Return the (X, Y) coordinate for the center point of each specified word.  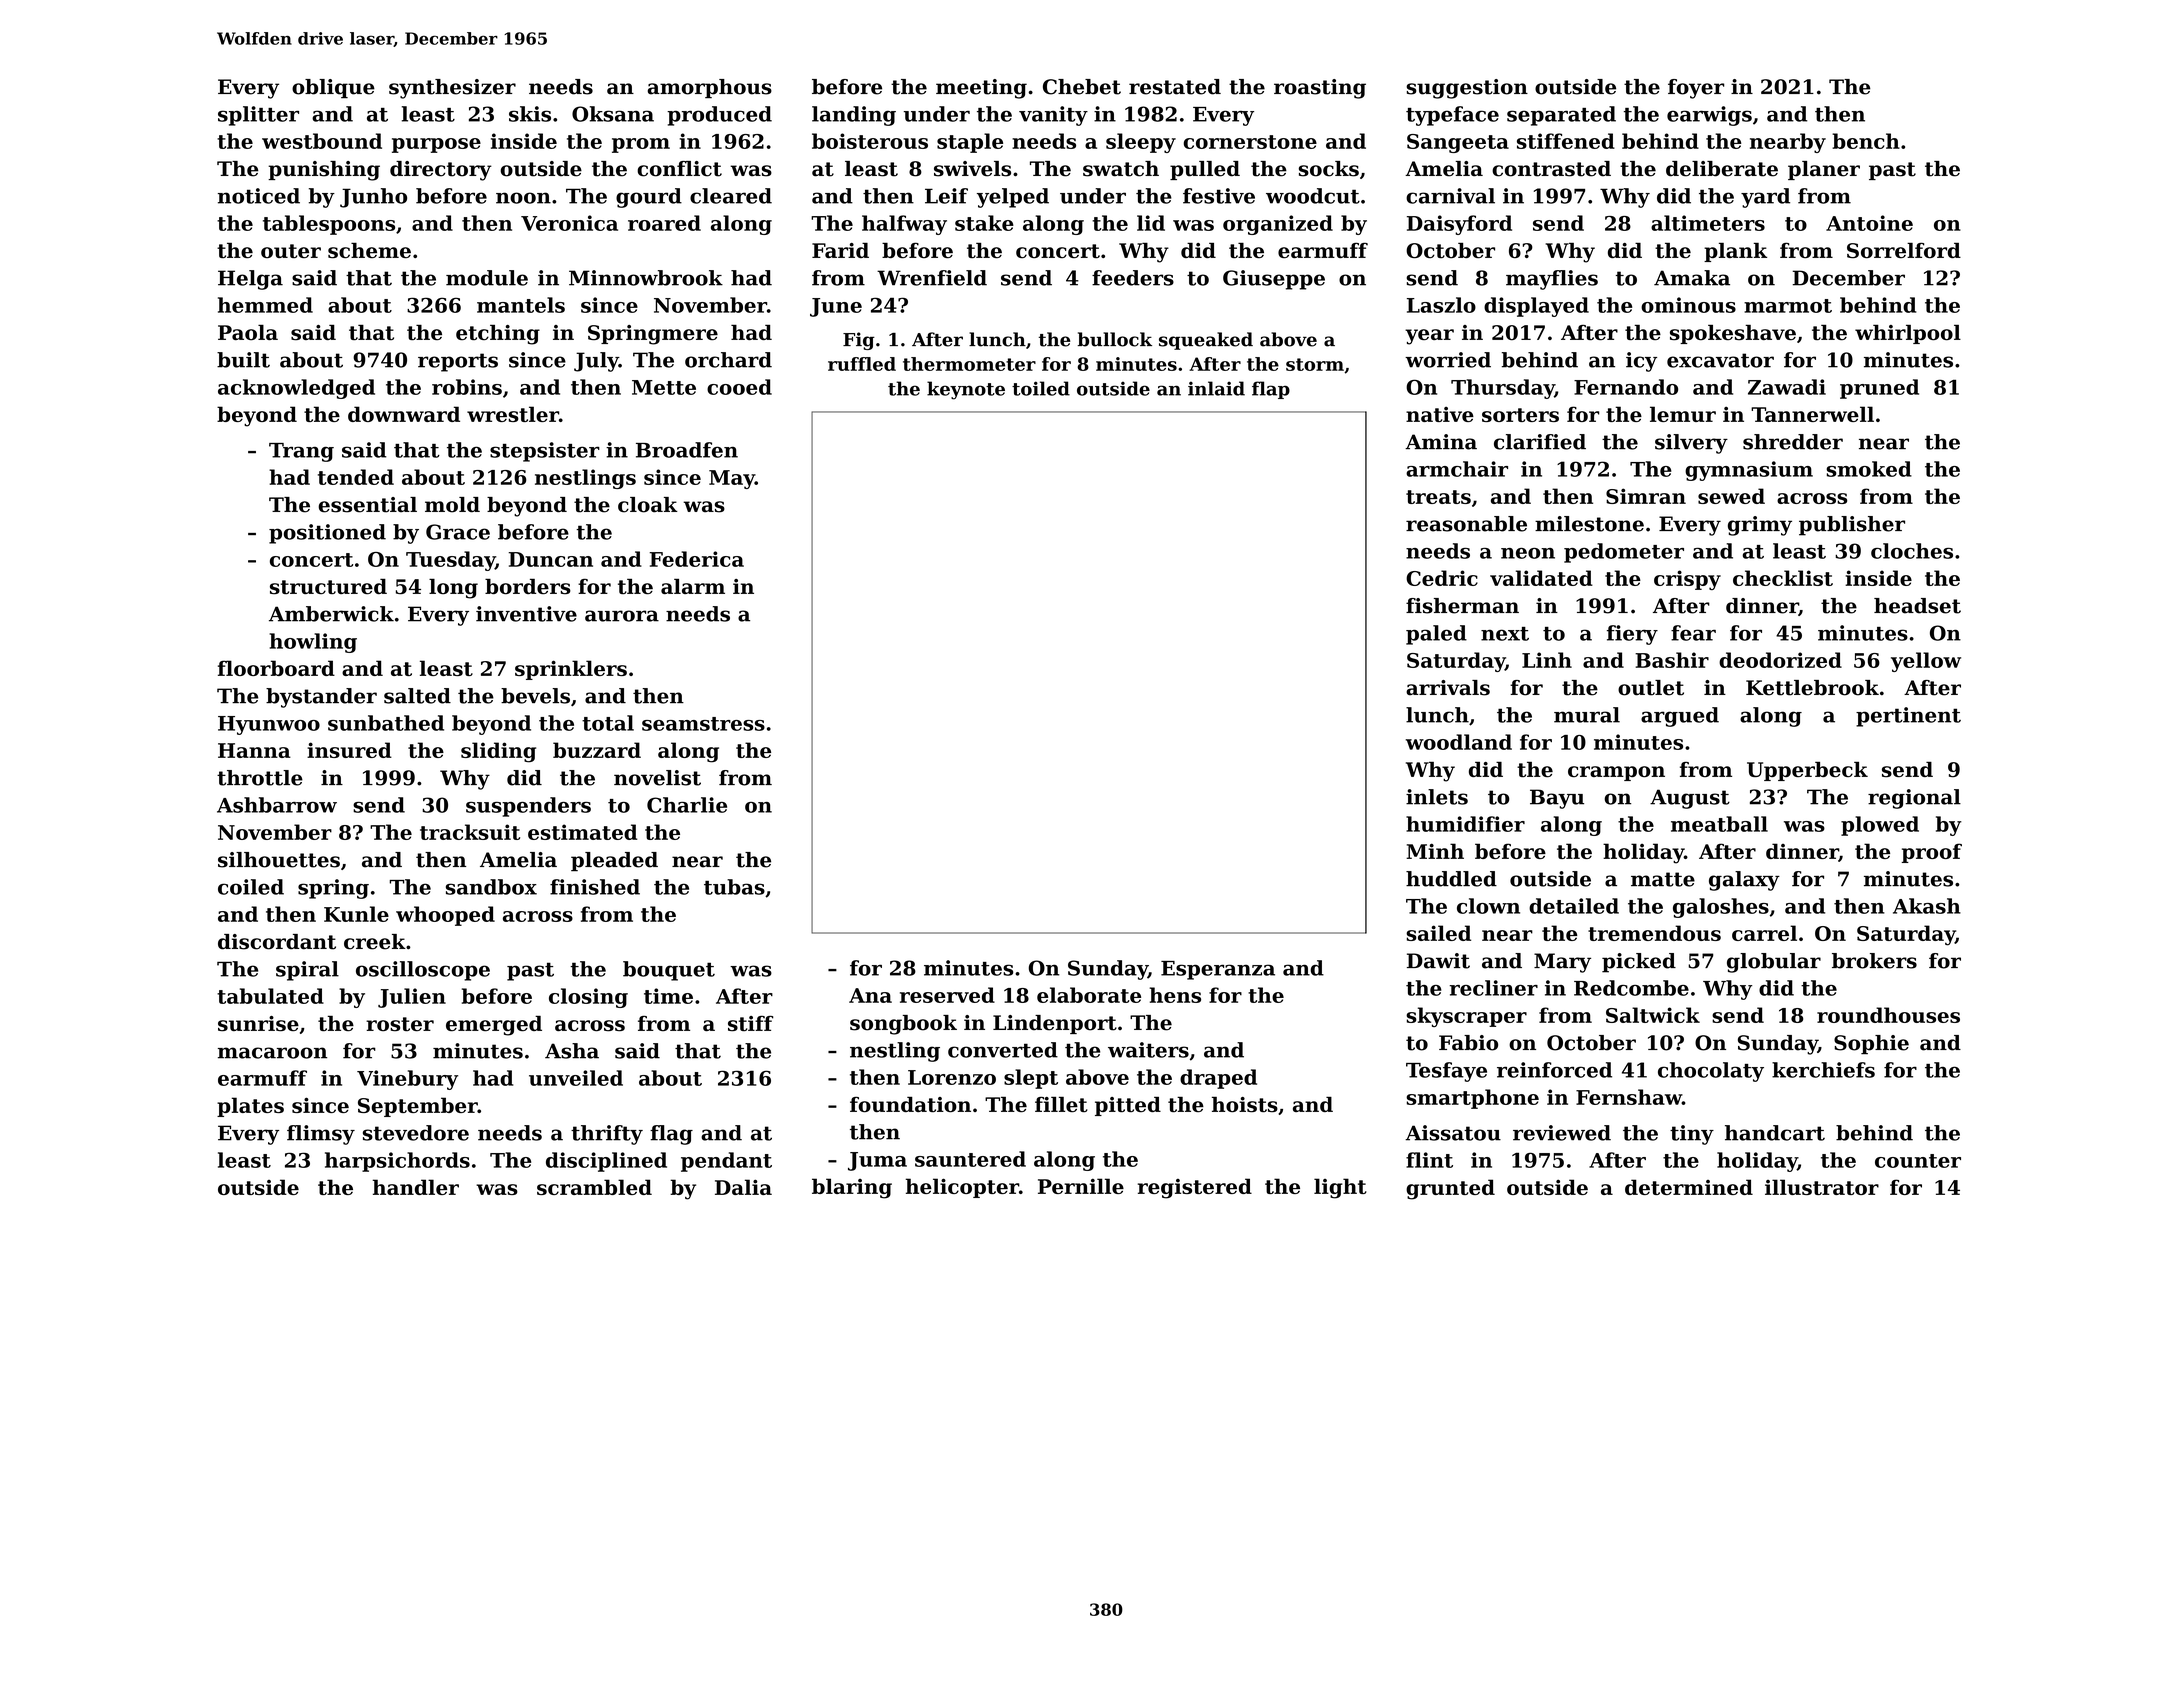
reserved (947, 995)
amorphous (710, 89)
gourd (649, 198)
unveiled (576, 1078)
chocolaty (1711, 1072)
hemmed (265, 305)
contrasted (1551, 169)
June (836, 307)
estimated (582, 832)
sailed (1438, 933)
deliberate (1722, 169)
